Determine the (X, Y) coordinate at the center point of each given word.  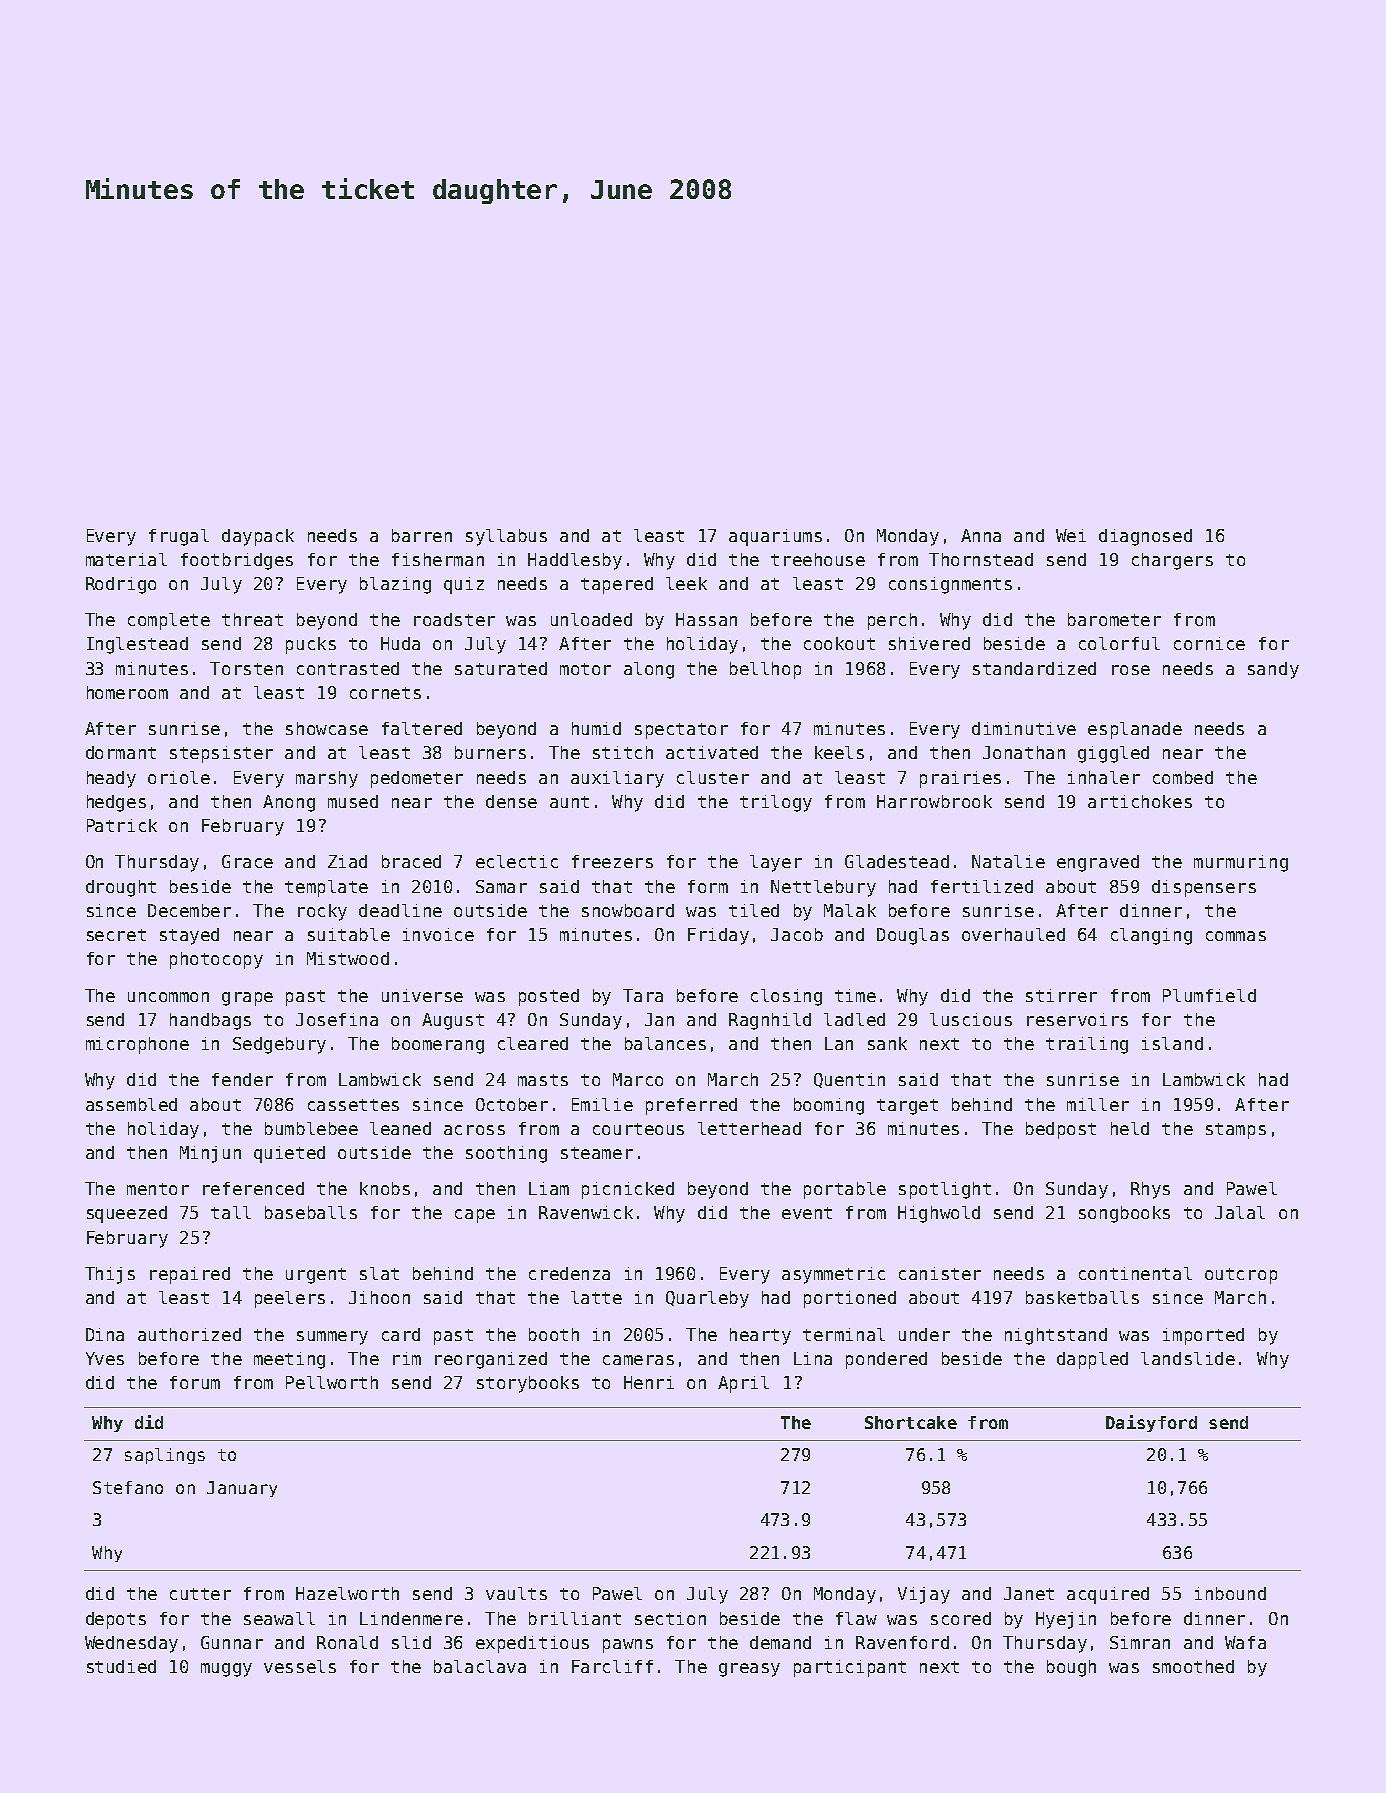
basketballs (1082, 1297)
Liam (549, 1188)
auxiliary (617, 779)
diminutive (1024, 728)
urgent (316, 1276)
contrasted (348, 668)
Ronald (347, 1642)
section (670, 1618)
